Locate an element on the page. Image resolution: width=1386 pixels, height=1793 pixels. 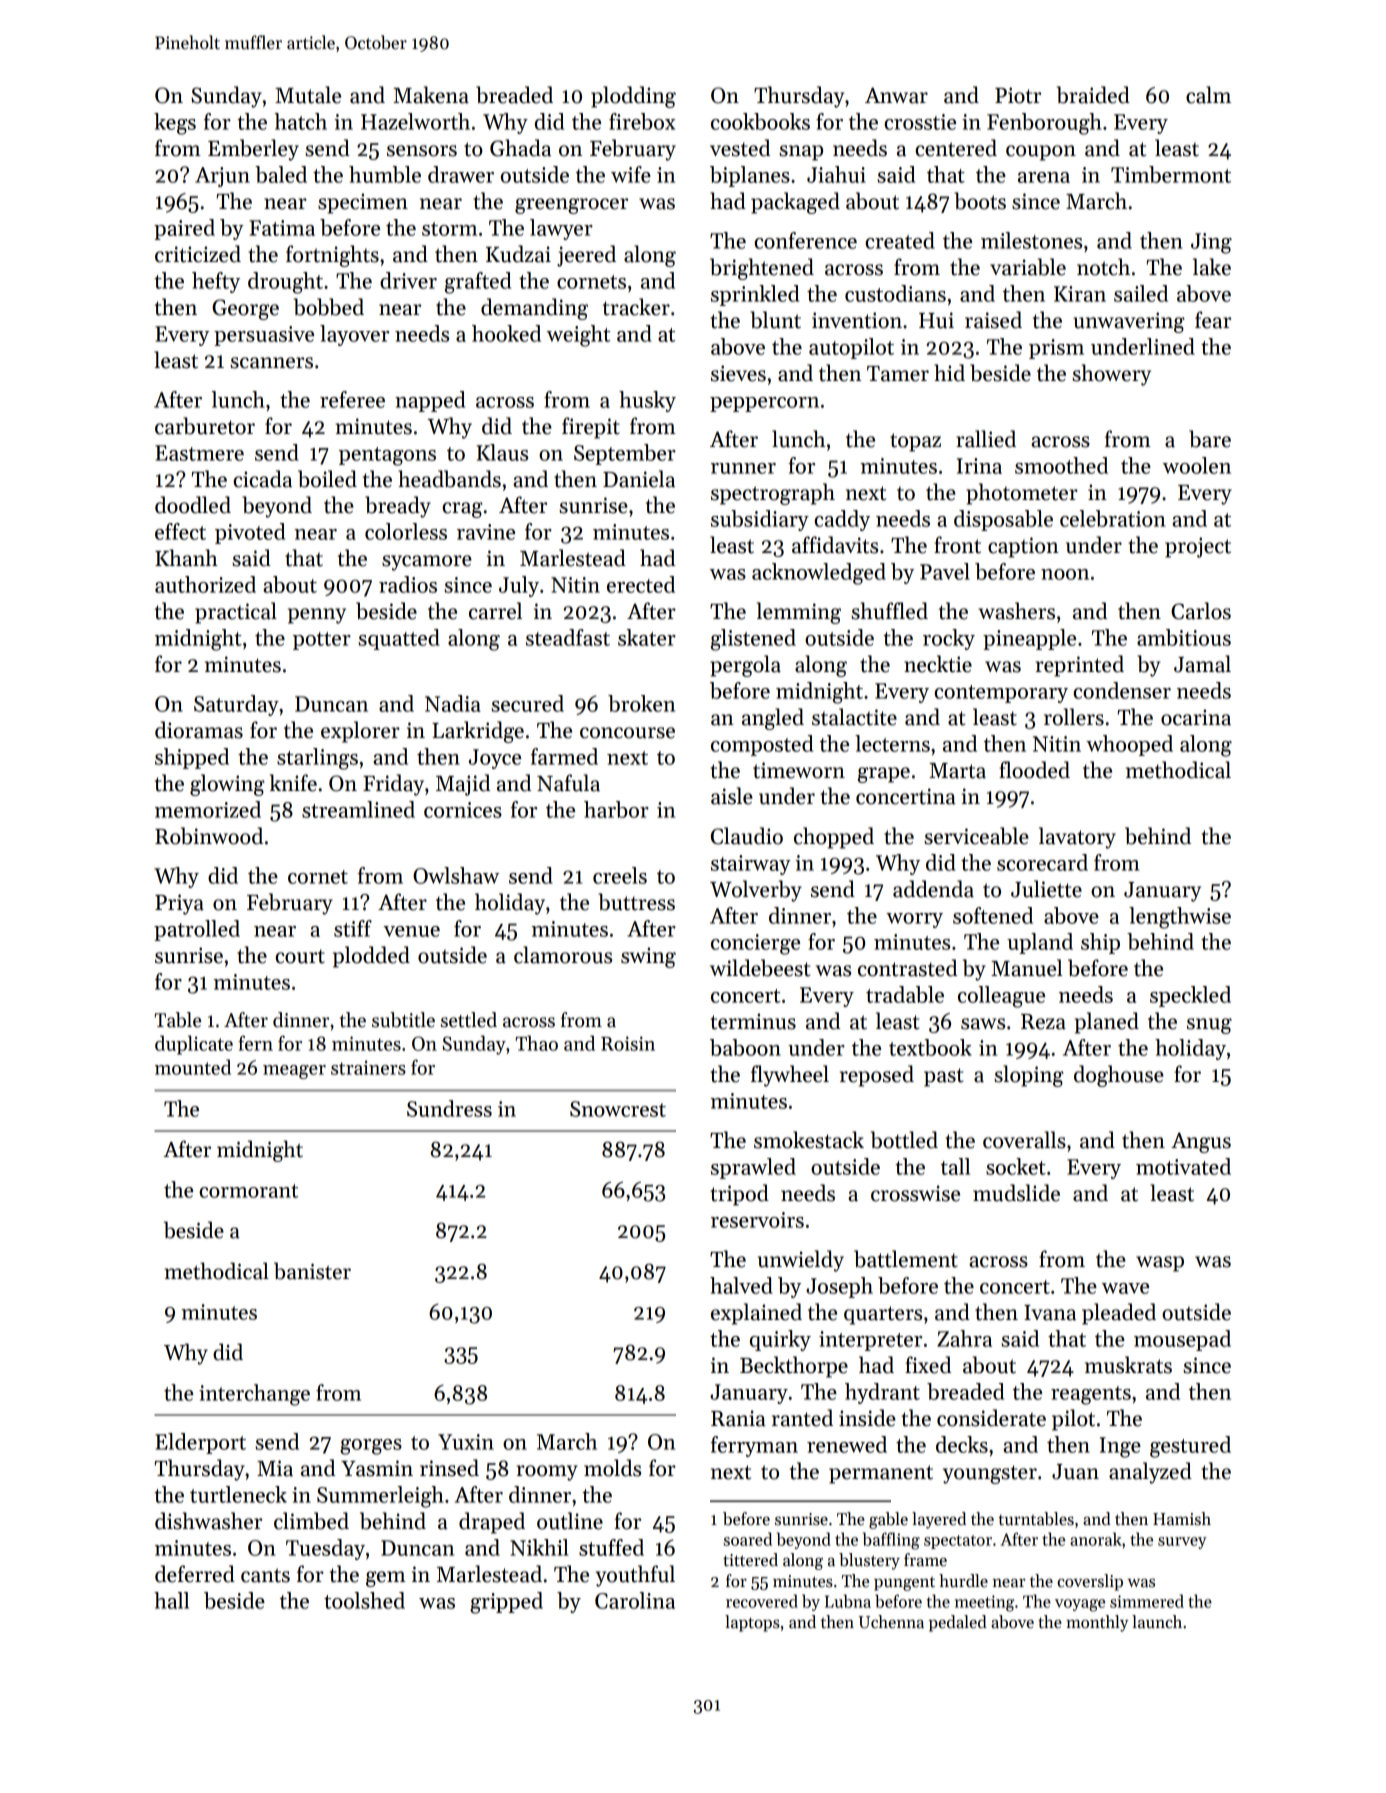
serviceable is located at coordinates (976, 836).
